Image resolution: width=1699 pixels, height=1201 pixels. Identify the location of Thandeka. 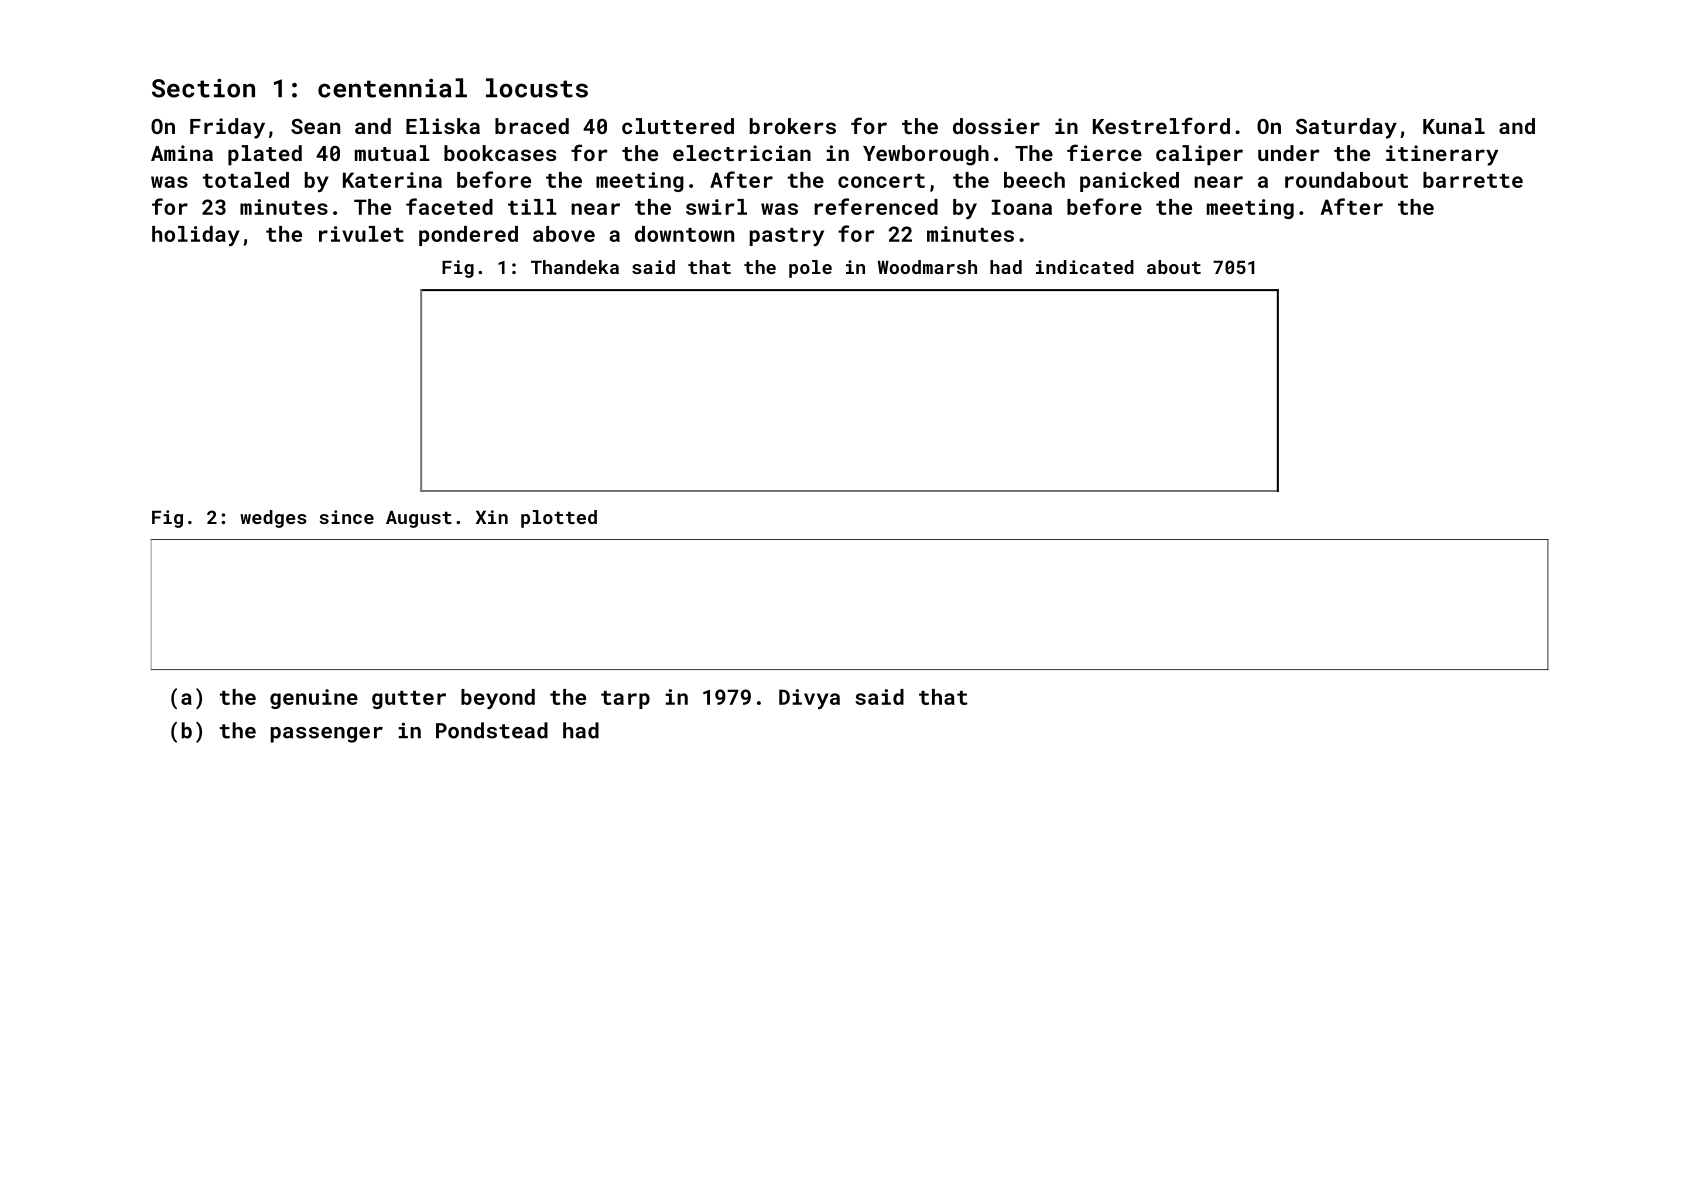
(575, 267).
